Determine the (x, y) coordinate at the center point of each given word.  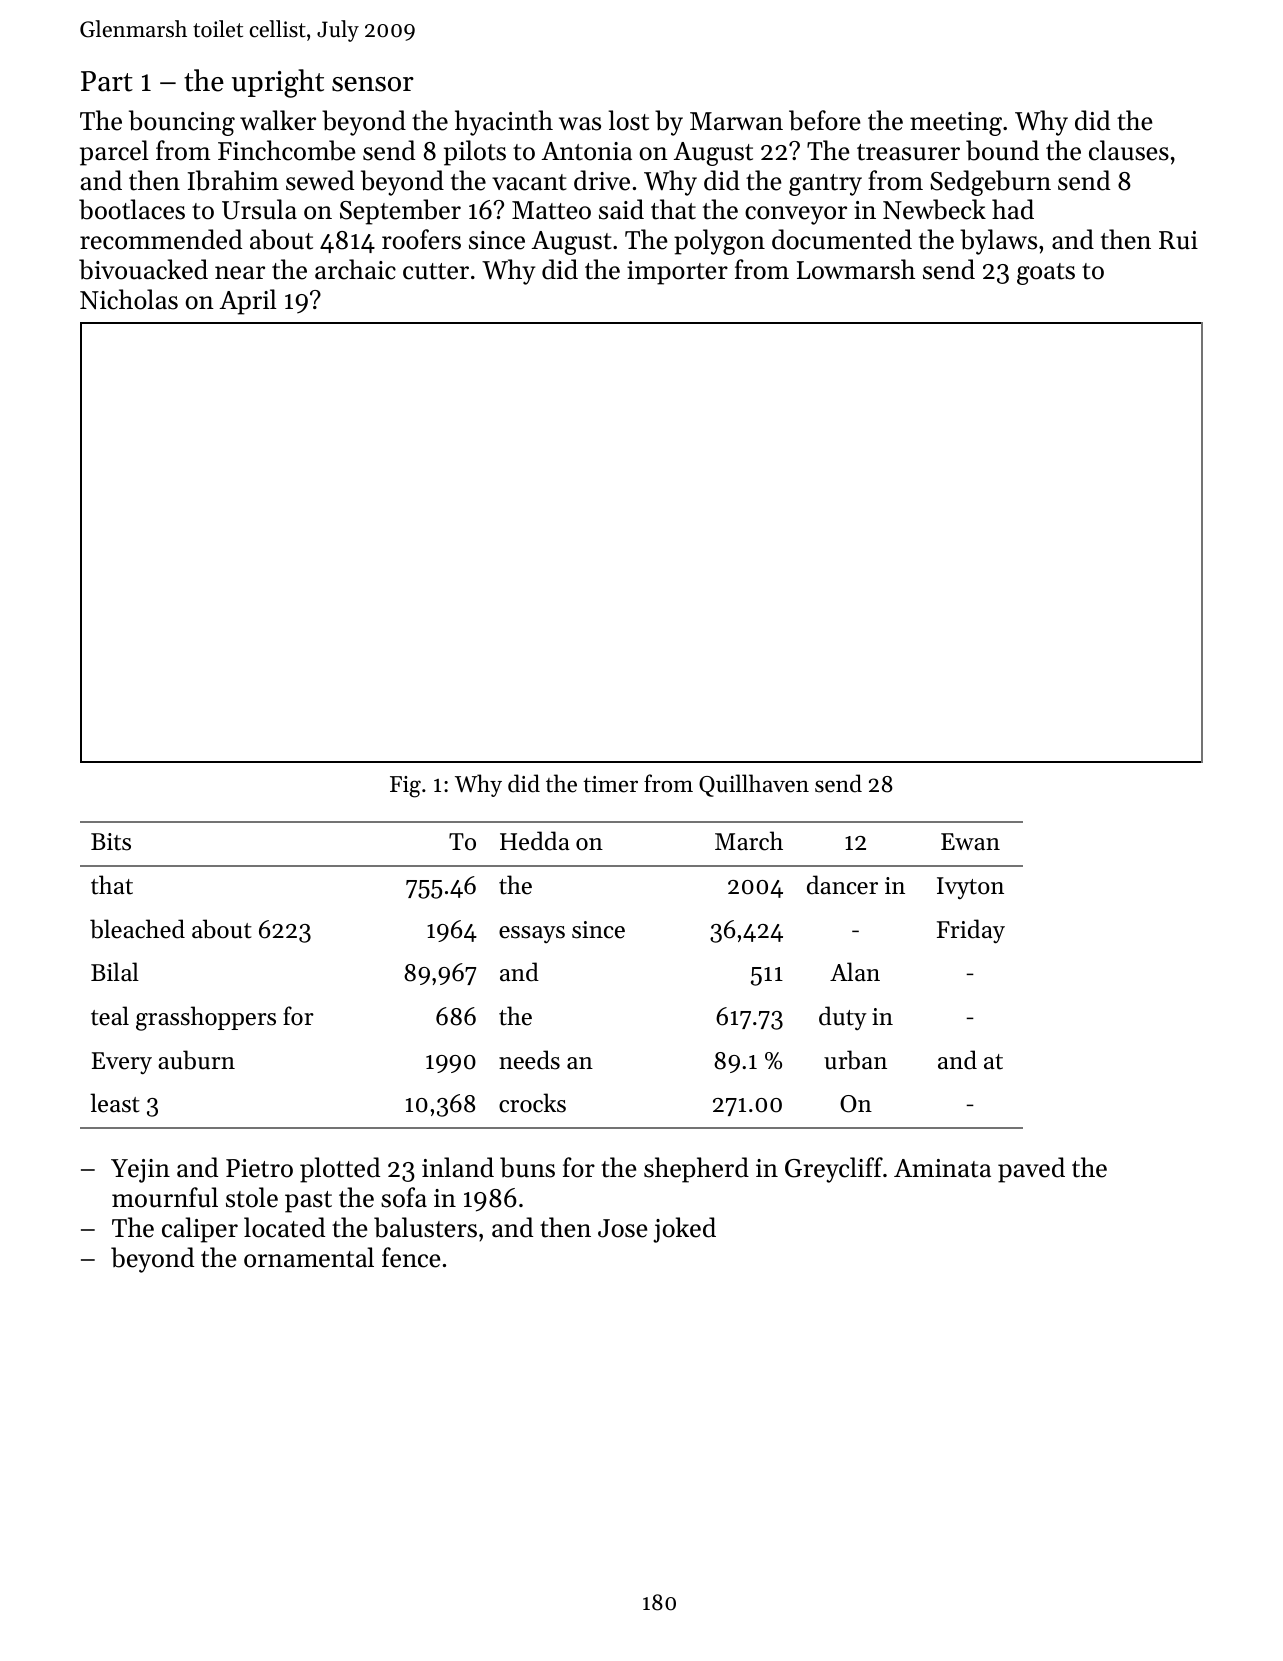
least (115, 1103)
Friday (971, 931)
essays (532, 934)
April (248, 302)
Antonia (586, 151)
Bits (111, 842)
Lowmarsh (856, 269)
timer (610, 784)
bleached (137, 929)
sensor (373, 84)
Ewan (970, 841)
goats (1046, 274)
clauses (1129, 150)
